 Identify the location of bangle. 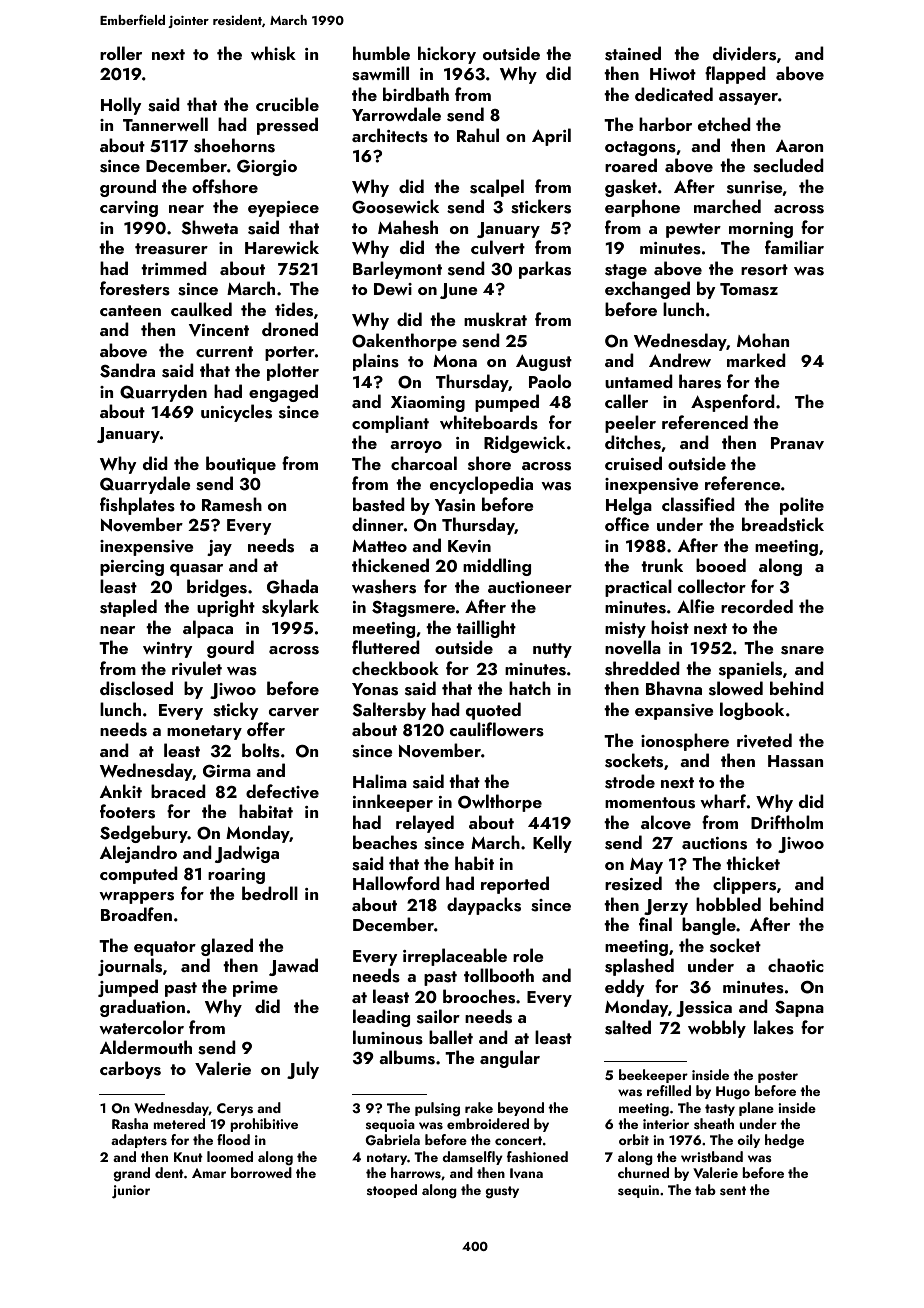
(709, 926).
